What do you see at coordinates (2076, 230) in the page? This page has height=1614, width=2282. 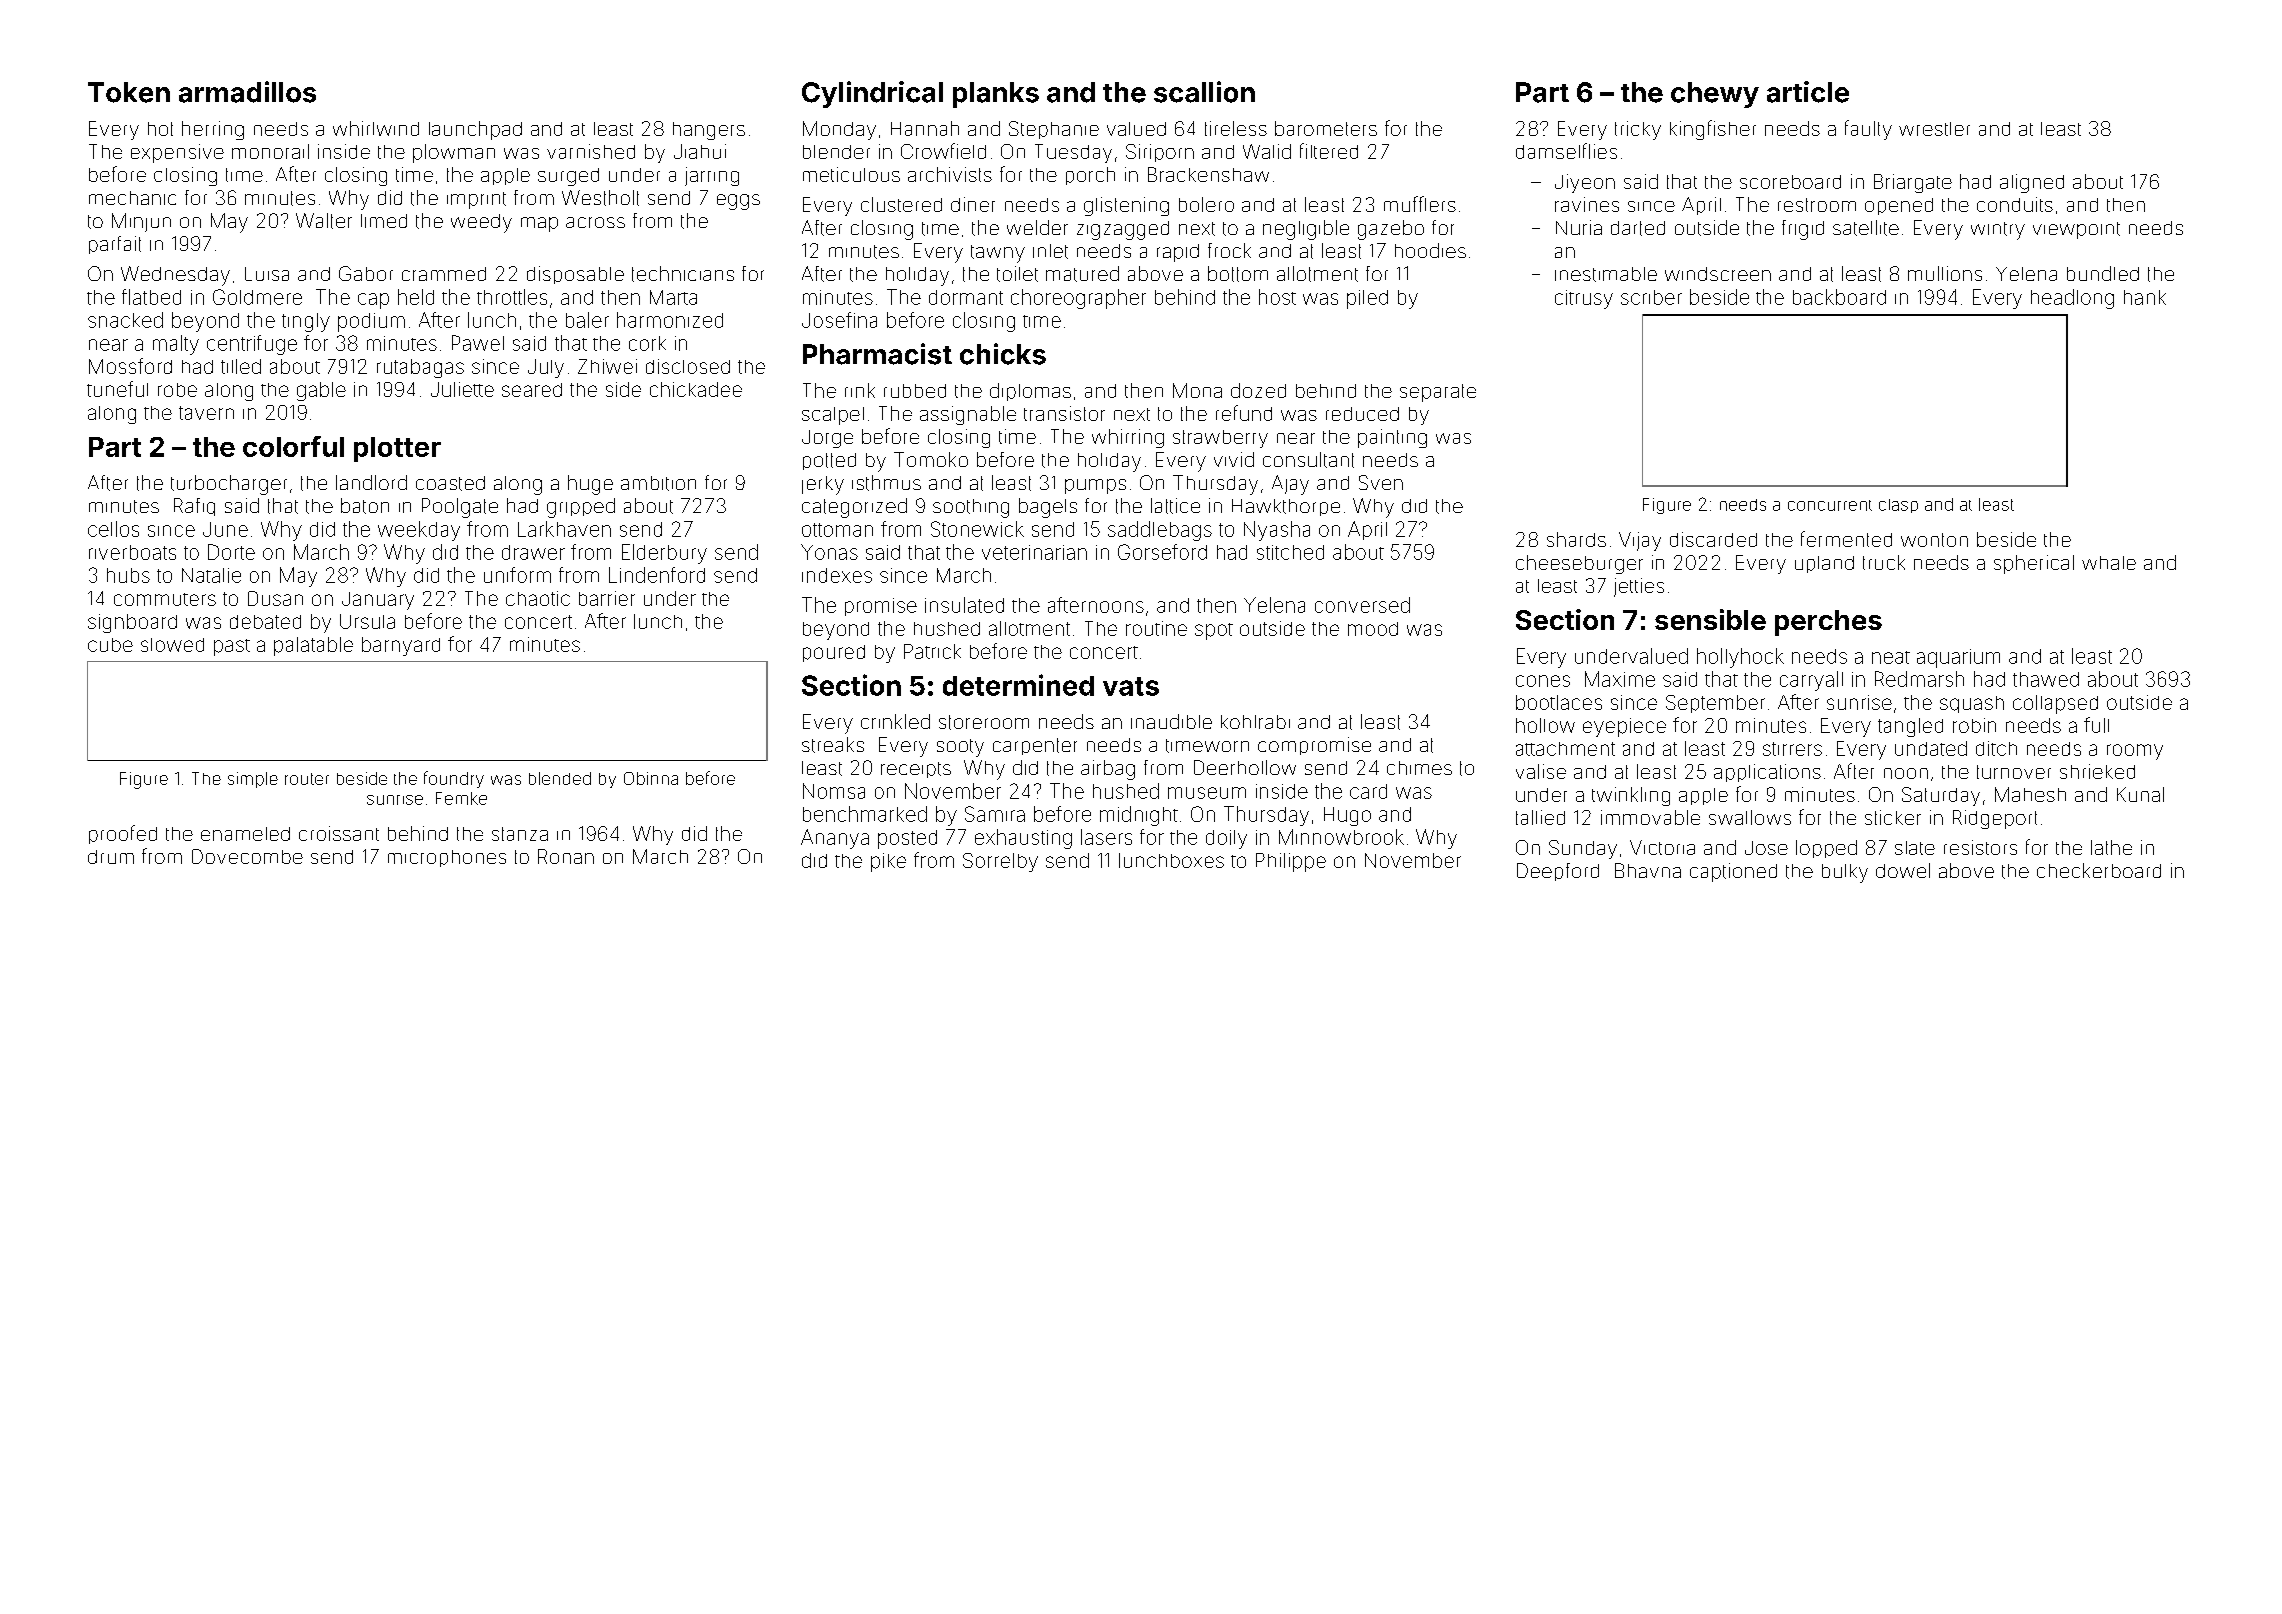 I see `viewpoint` at bounding box center [2076, 230].
